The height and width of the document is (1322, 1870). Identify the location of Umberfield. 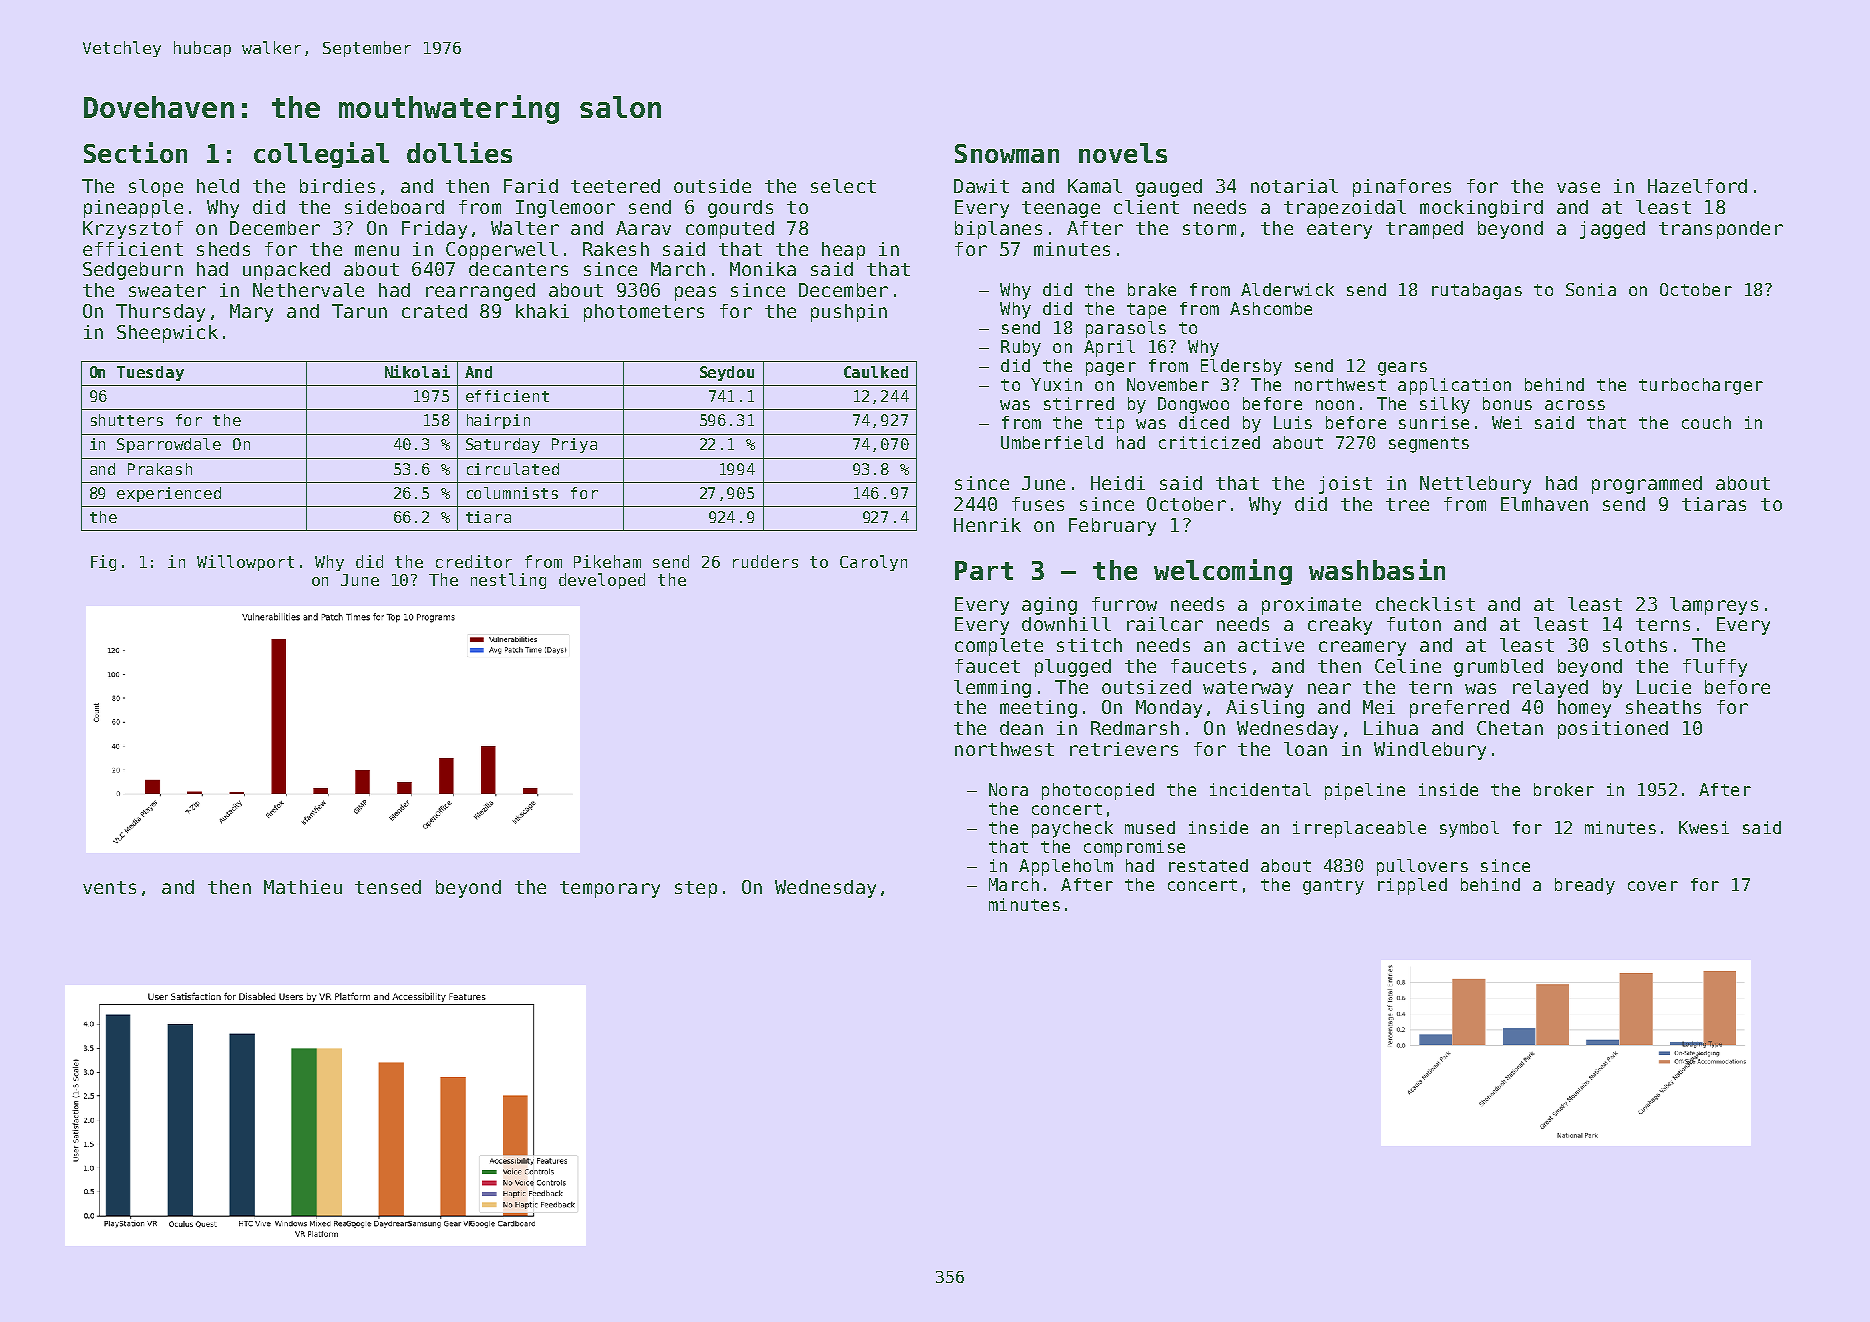
(1052, 442).
